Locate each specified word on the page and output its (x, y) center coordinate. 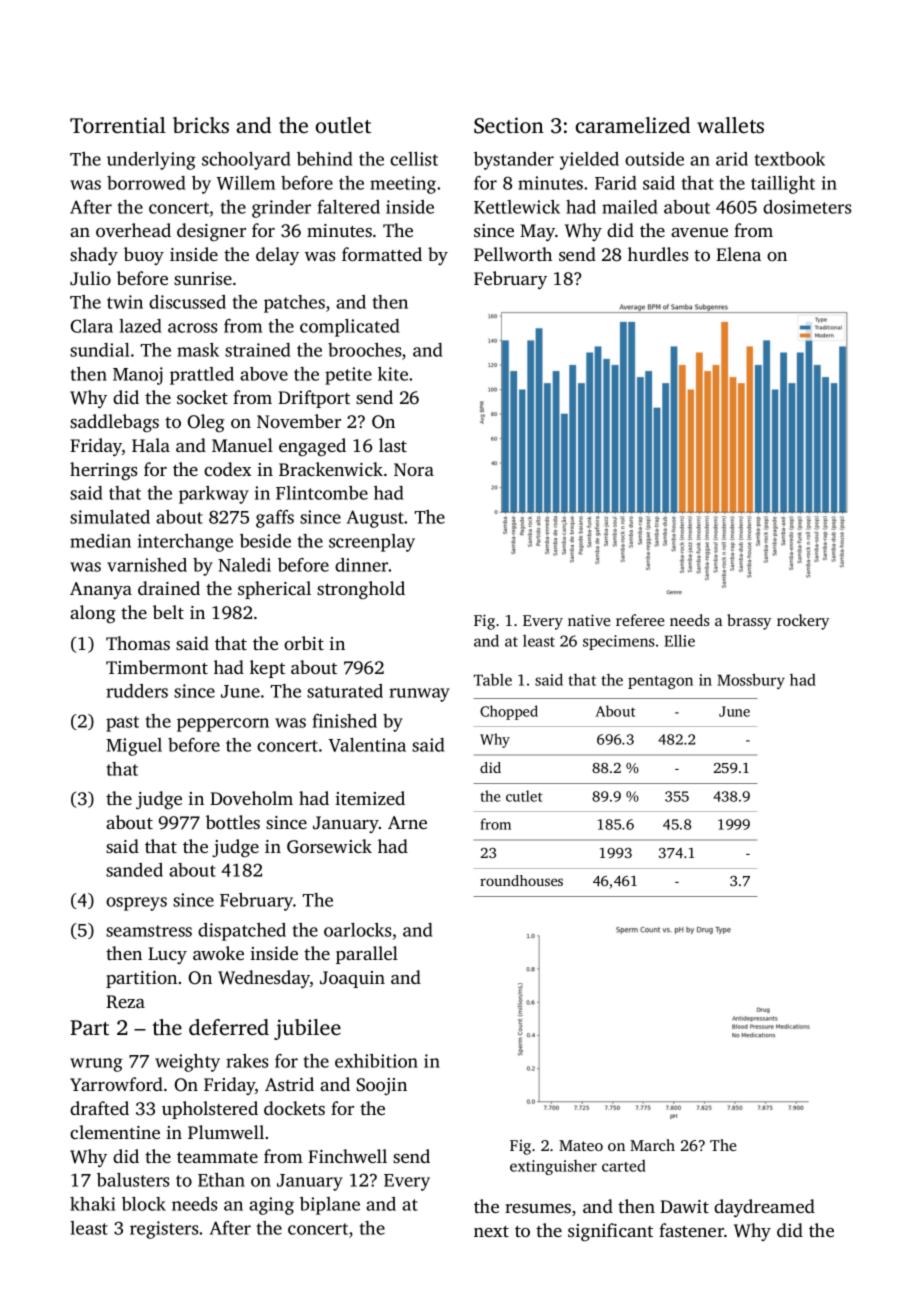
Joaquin (352, 979)
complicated (350, 328)
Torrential (118, 125)
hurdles (658, 254)
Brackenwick (331, 469)
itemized (370, 798)
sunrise (203, 278)
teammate (217, 1157)
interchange (185, 543)
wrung (96, 1065)
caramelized (633, 125)
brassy (749, 622)
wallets (730, 125)
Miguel (134, 747)
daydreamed (764, 1208)
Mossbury (751, 681)
